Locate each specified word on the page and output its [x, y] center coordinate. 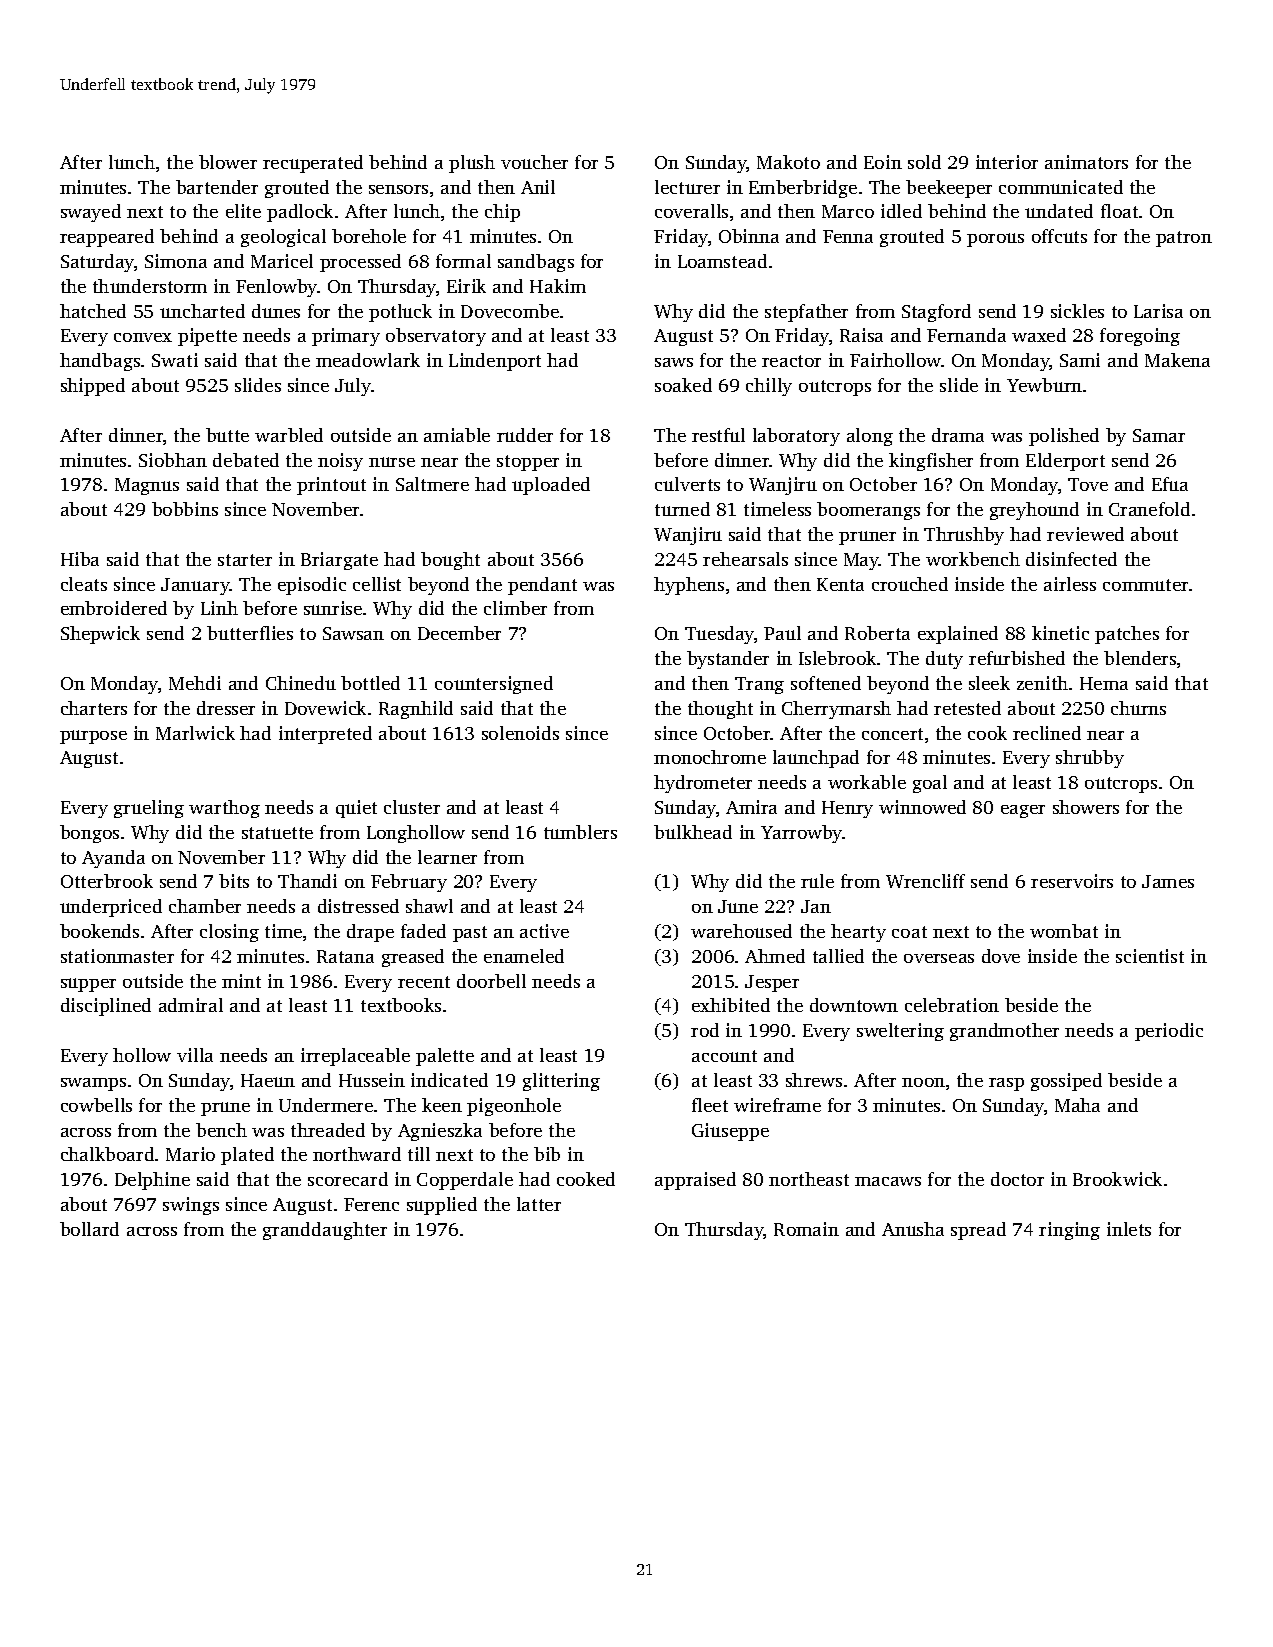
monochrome [710, 757]
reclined [1047, 733]
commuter [1145, 585]
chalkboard [107, 1154]
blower [228, 162]
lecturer [687, 187]
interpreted [325, 735]
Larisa [1158, 311]
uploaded [551, 486]
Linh [219, 608]
